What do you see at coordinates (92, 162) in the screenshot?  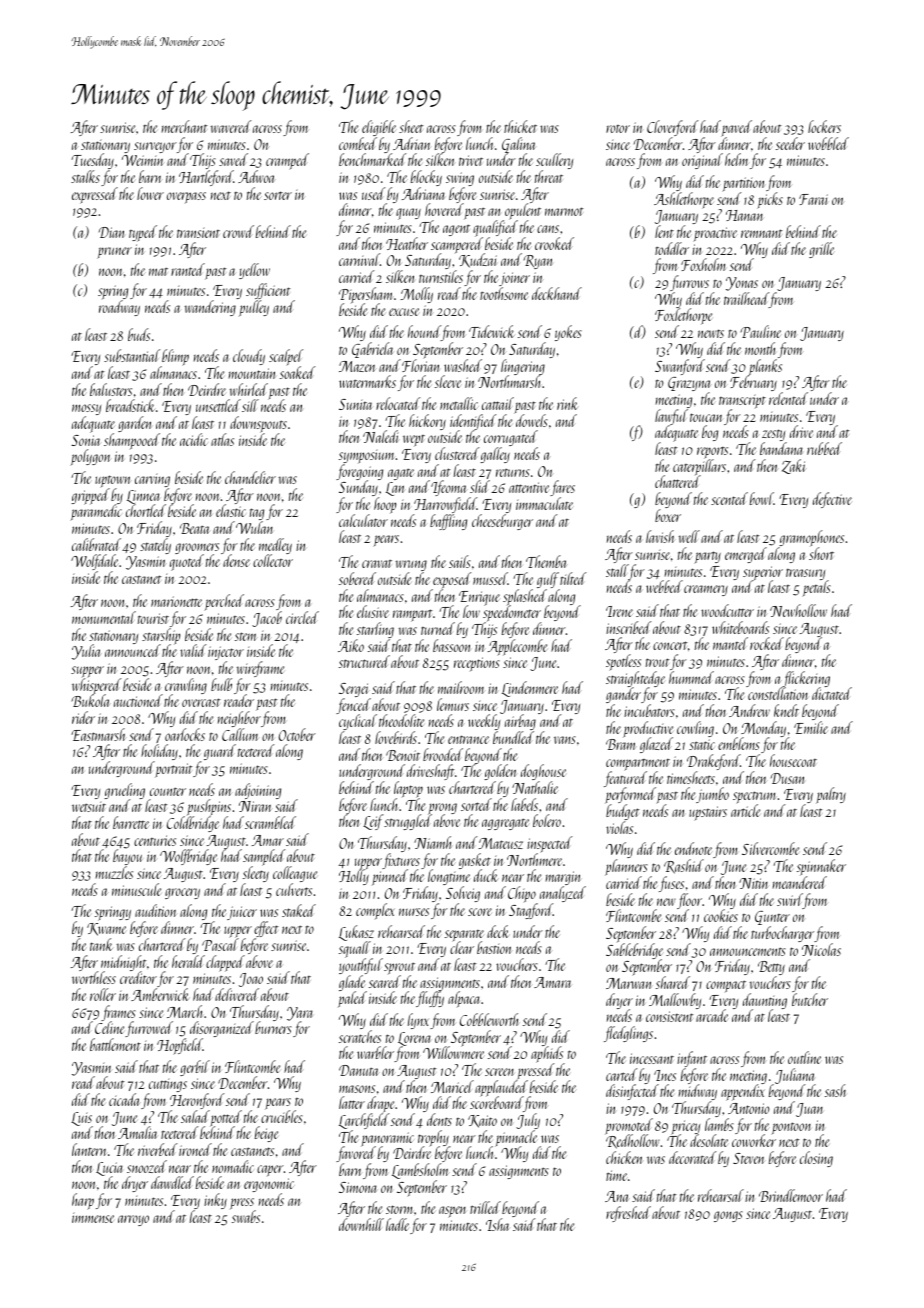 I see `Tuesday` at bounding box center [92, 162].
